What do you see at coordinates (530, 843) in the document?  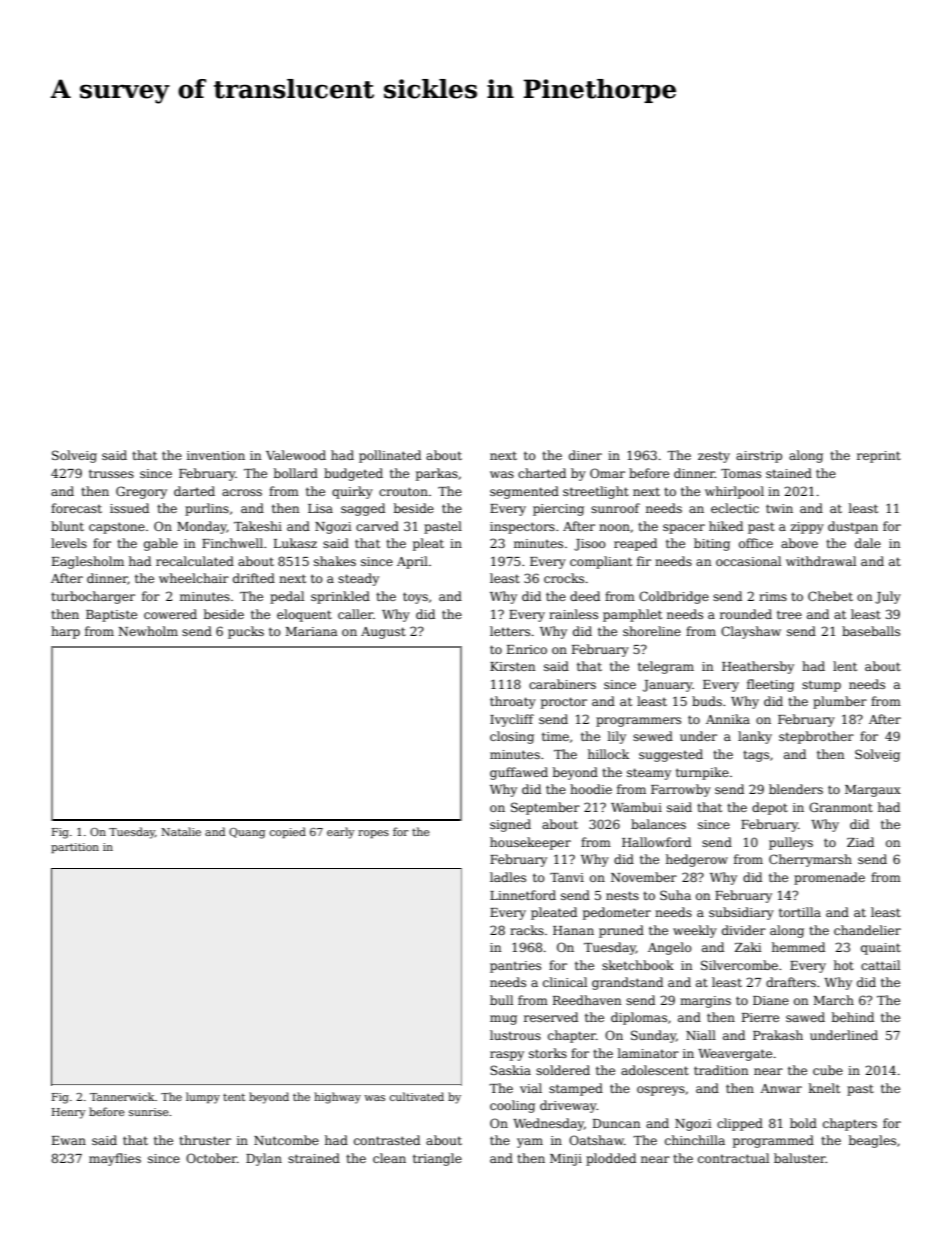 I see `housekeeper` at bounding box center [530, 843].
